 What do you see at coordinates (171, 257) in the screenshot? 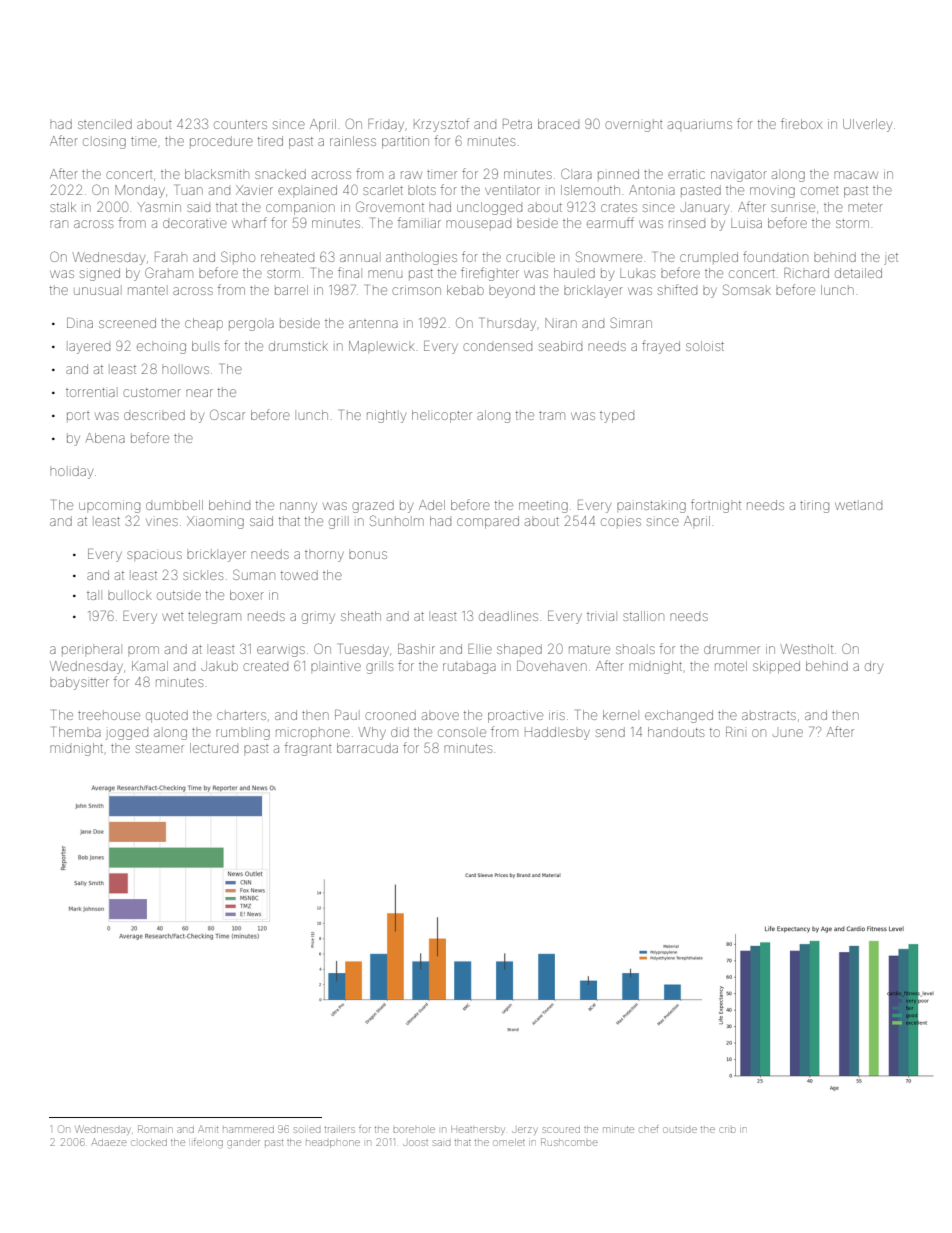
I see `Farah` at bounding box center [171, 257].
